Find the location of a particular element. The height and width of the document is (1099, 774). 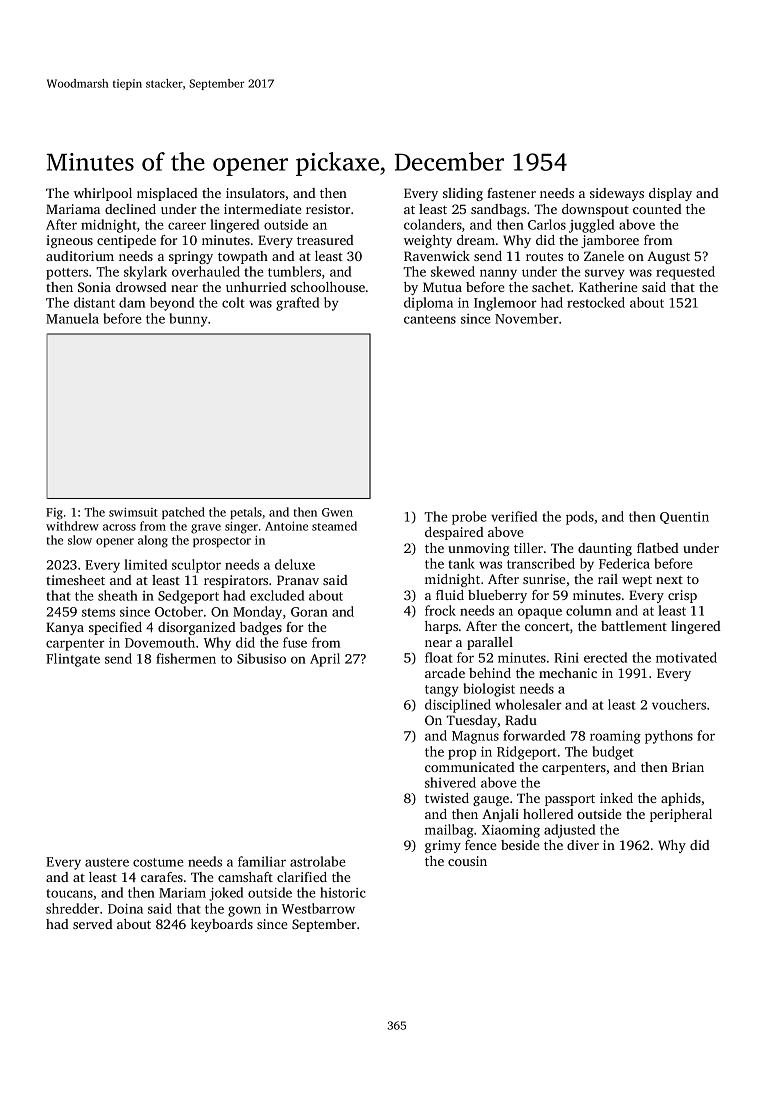

intermediate is located at coordinates (263, 209).
